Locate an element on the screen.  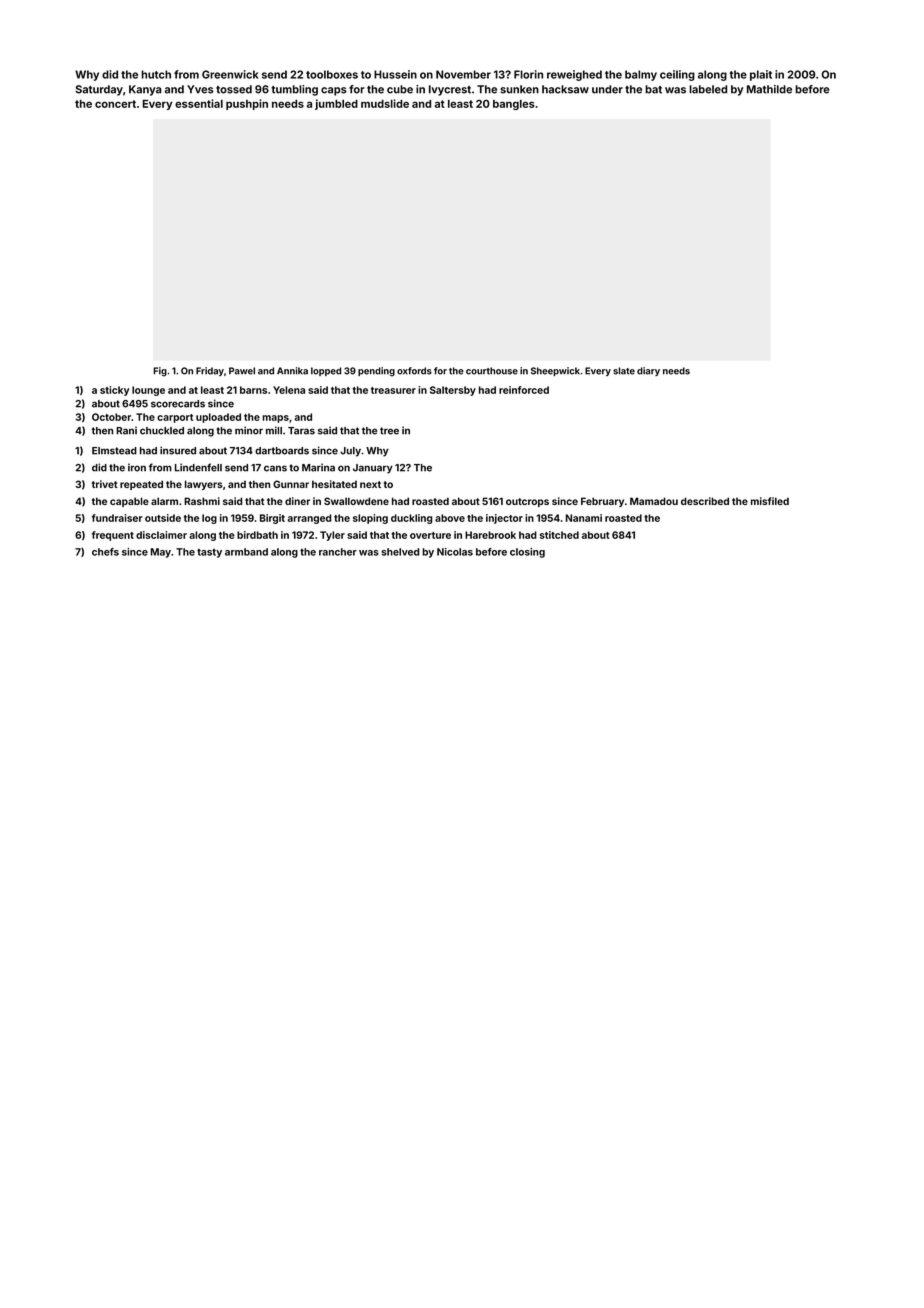
mudslide is located at coordinates (385, 103).
